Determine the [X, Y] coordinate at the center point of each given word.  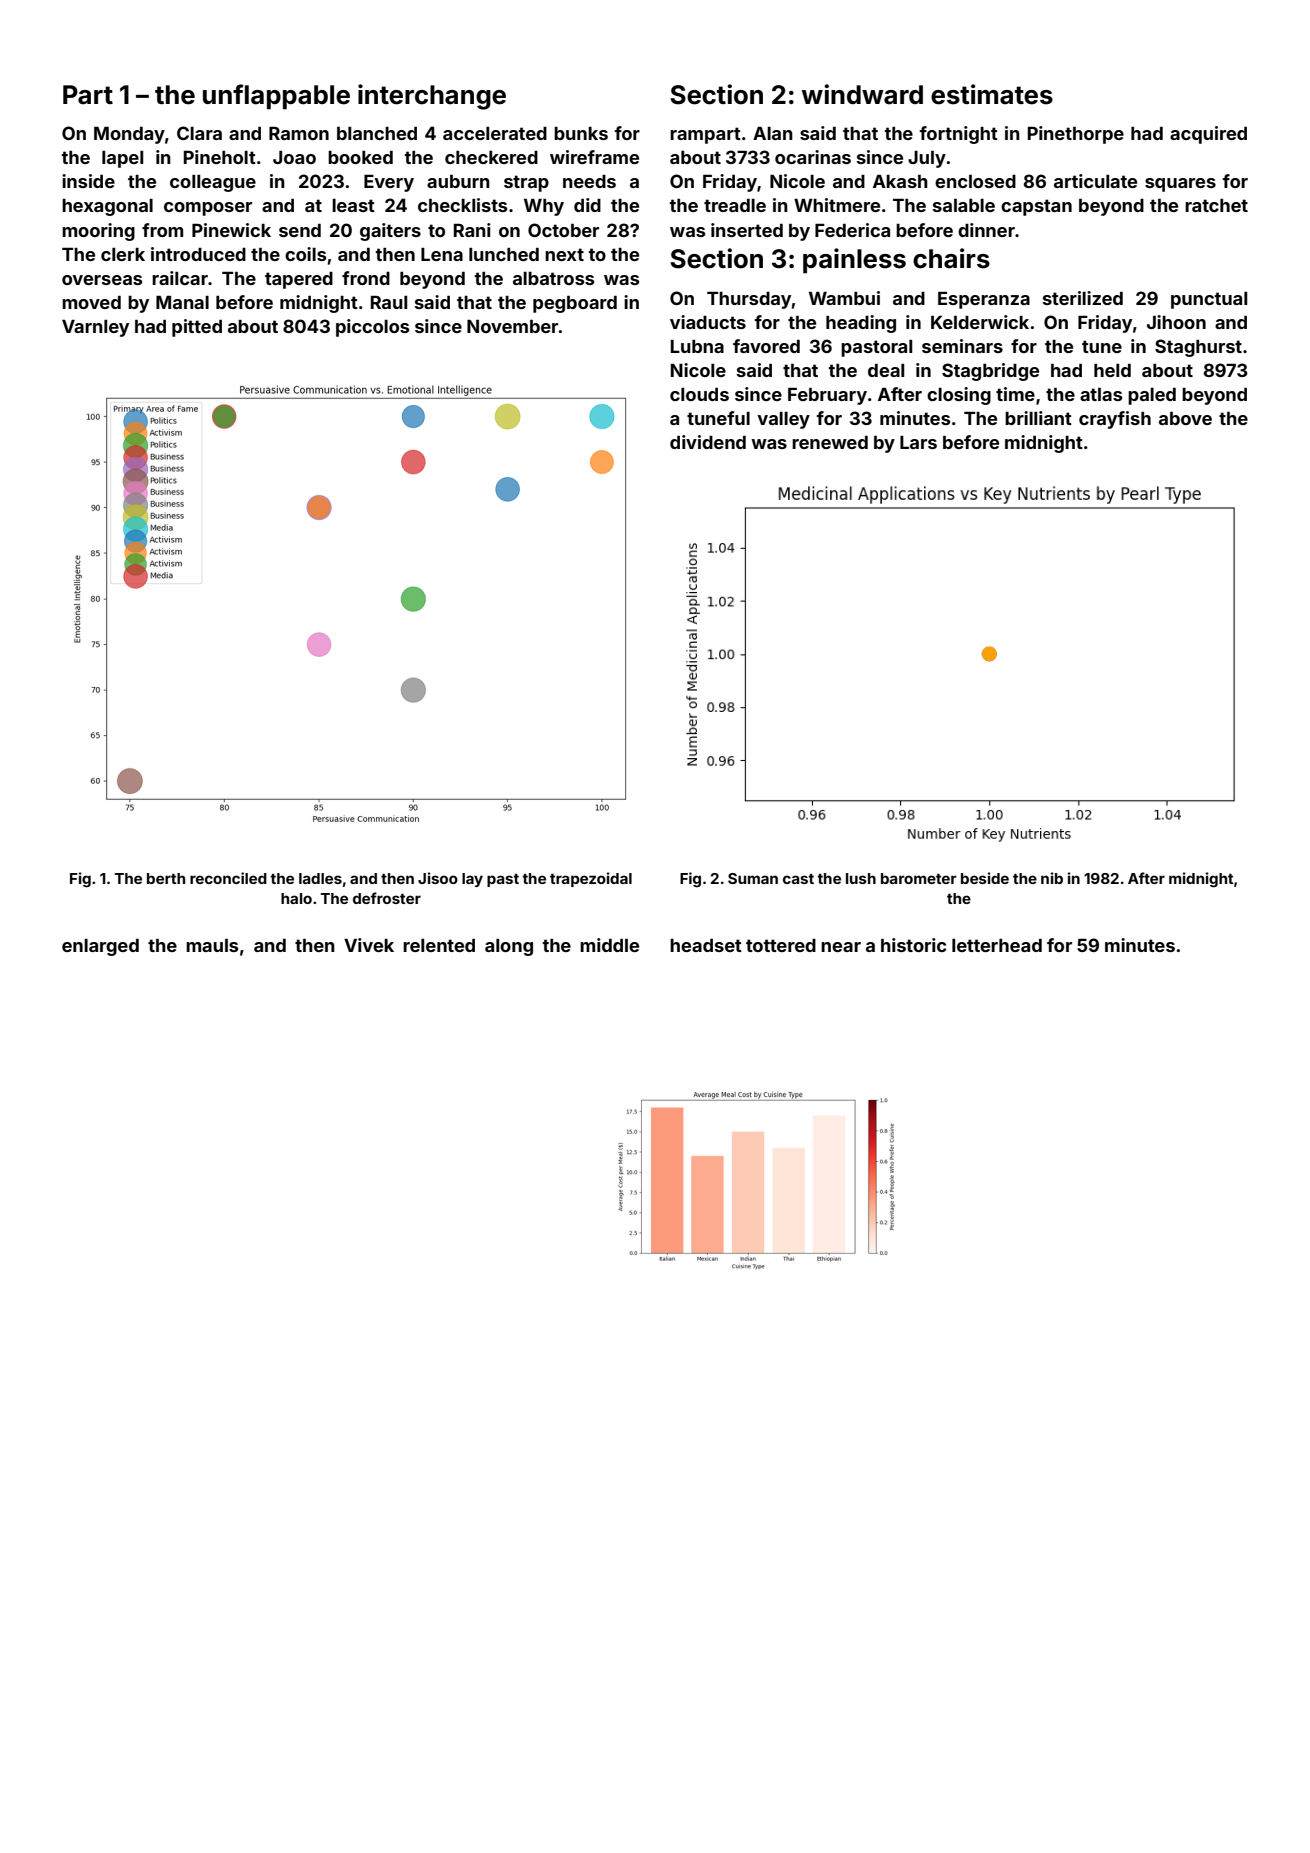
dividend [708, 442]
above [1185, 418]
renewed [830, 442]
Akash [900, 181]
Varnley [95, 328]
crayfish [1115, 420]
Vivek [369, 945]
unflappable [276, 97]
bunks [581, 133]
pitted [197, 328]
